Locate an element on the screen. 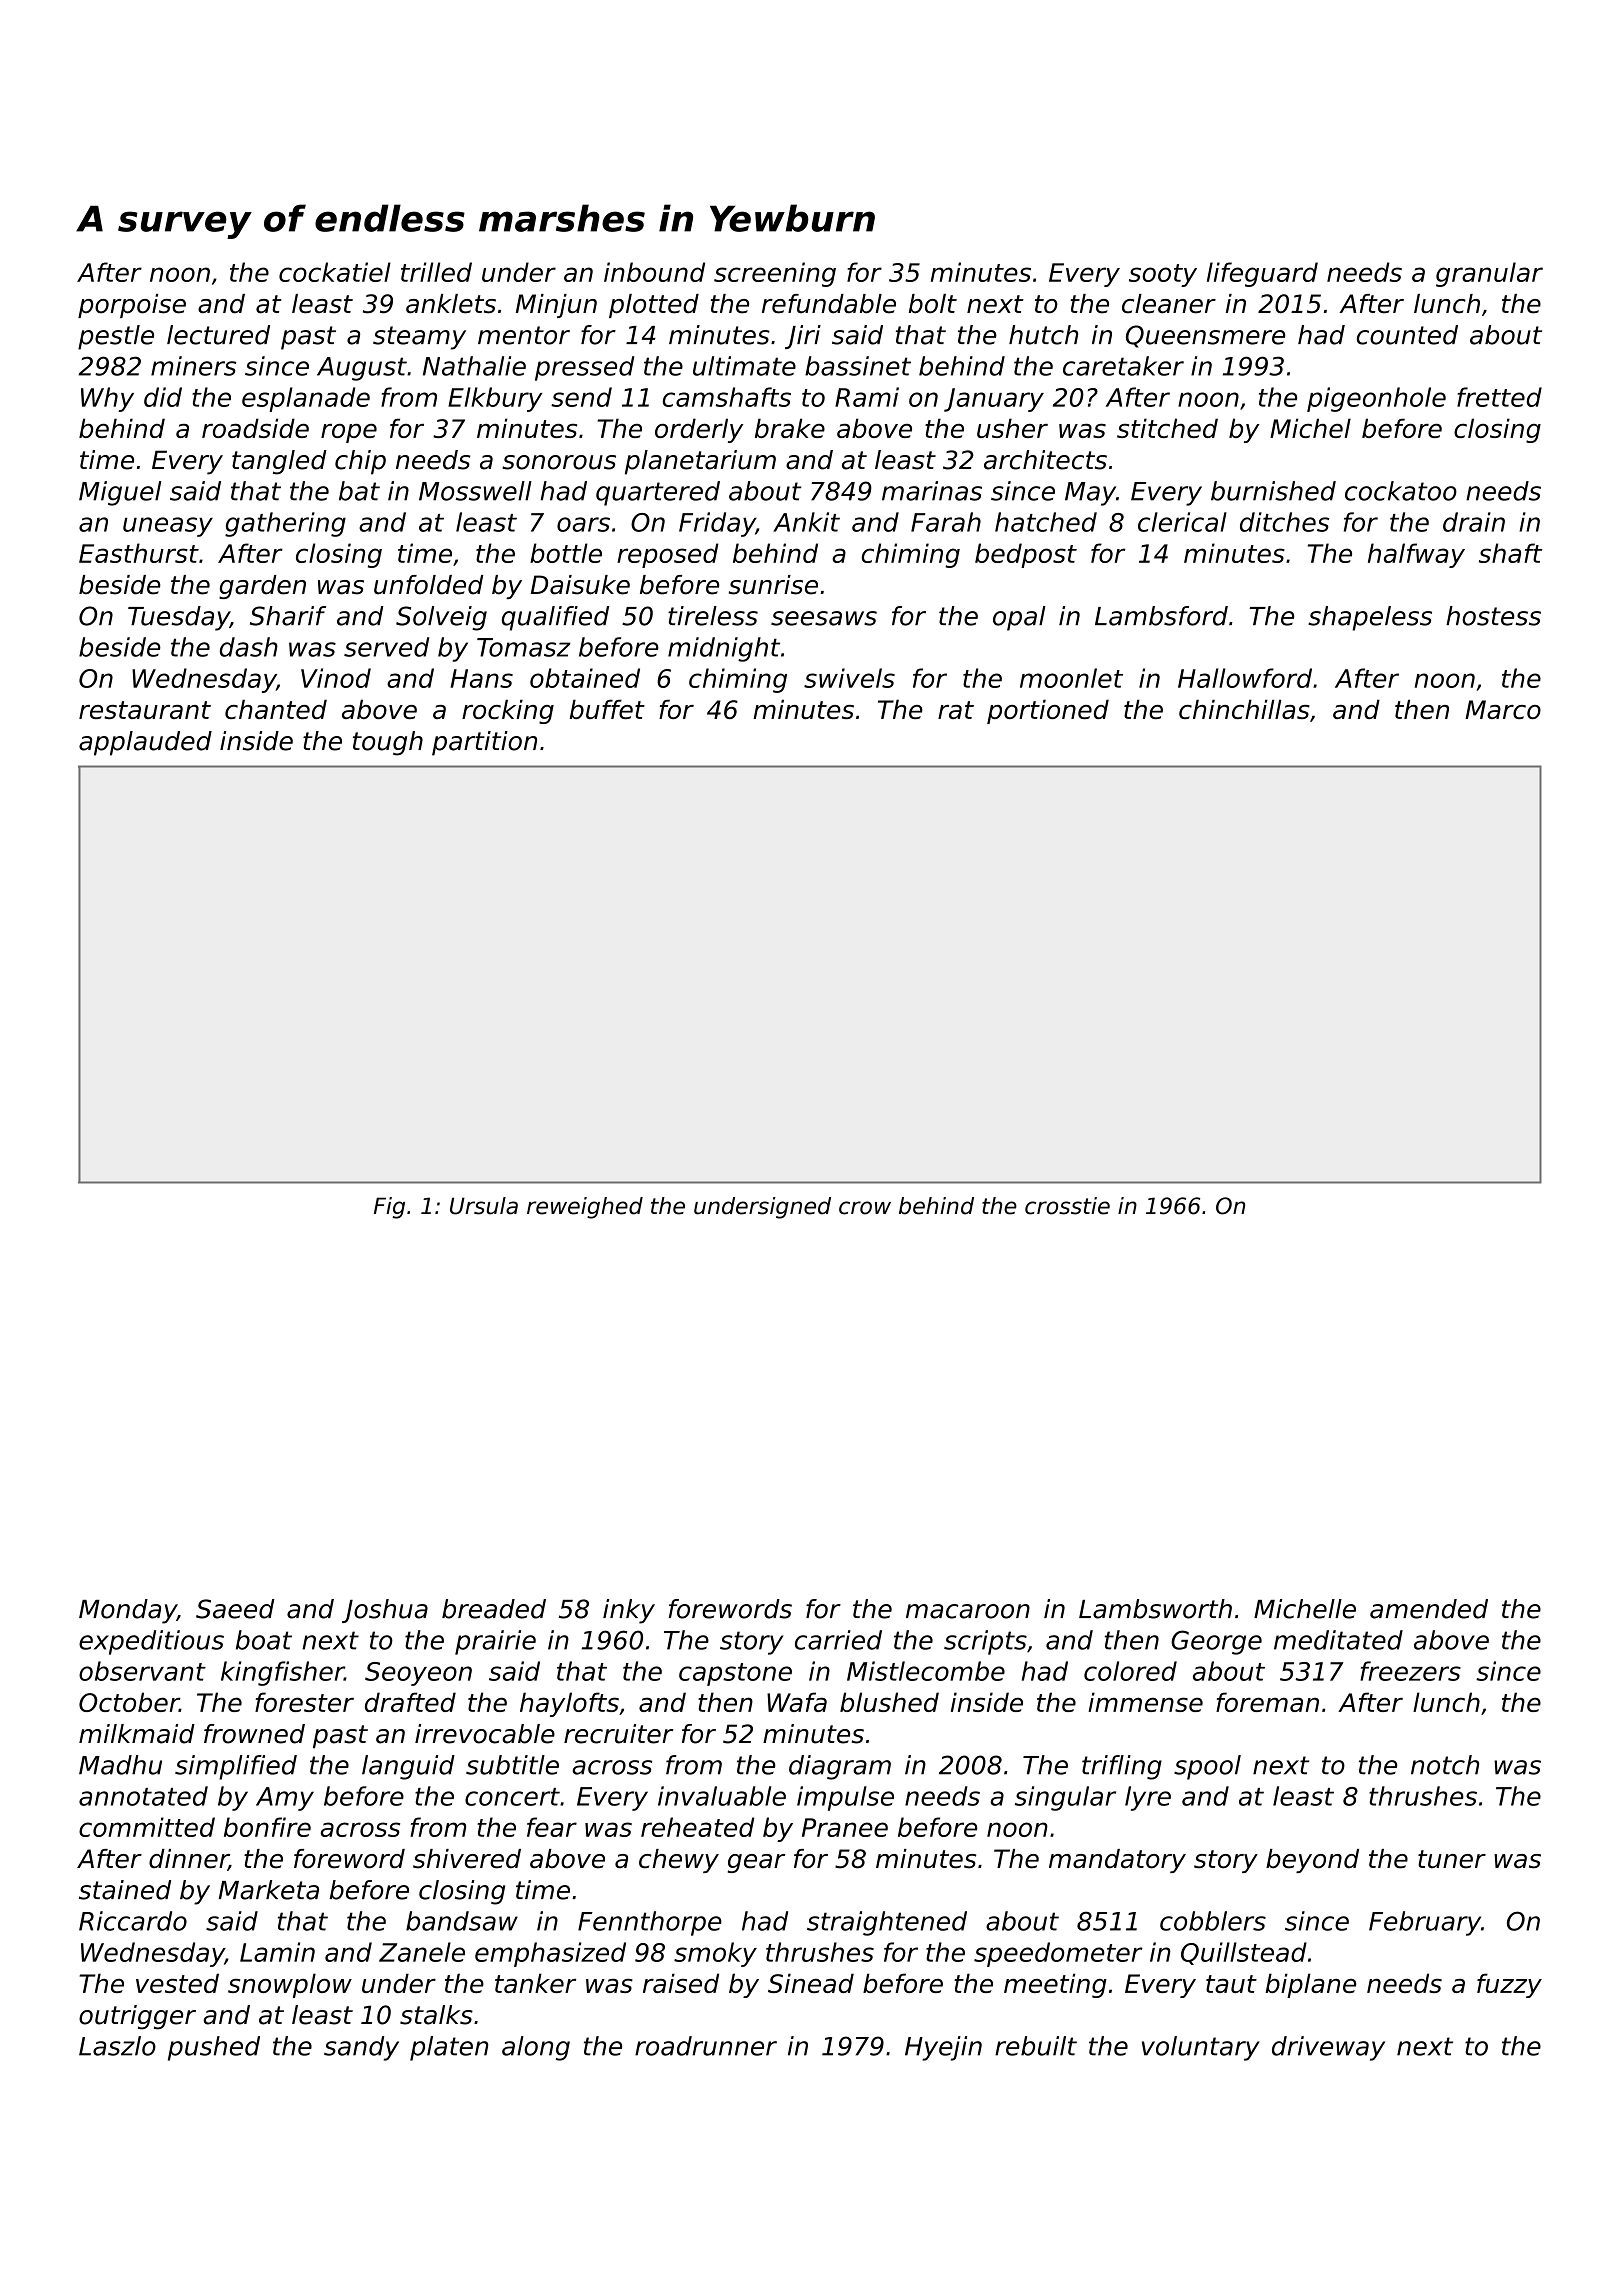 The image size is (1620, 2292). lifeguard is located at coordinates (1262, 274).
